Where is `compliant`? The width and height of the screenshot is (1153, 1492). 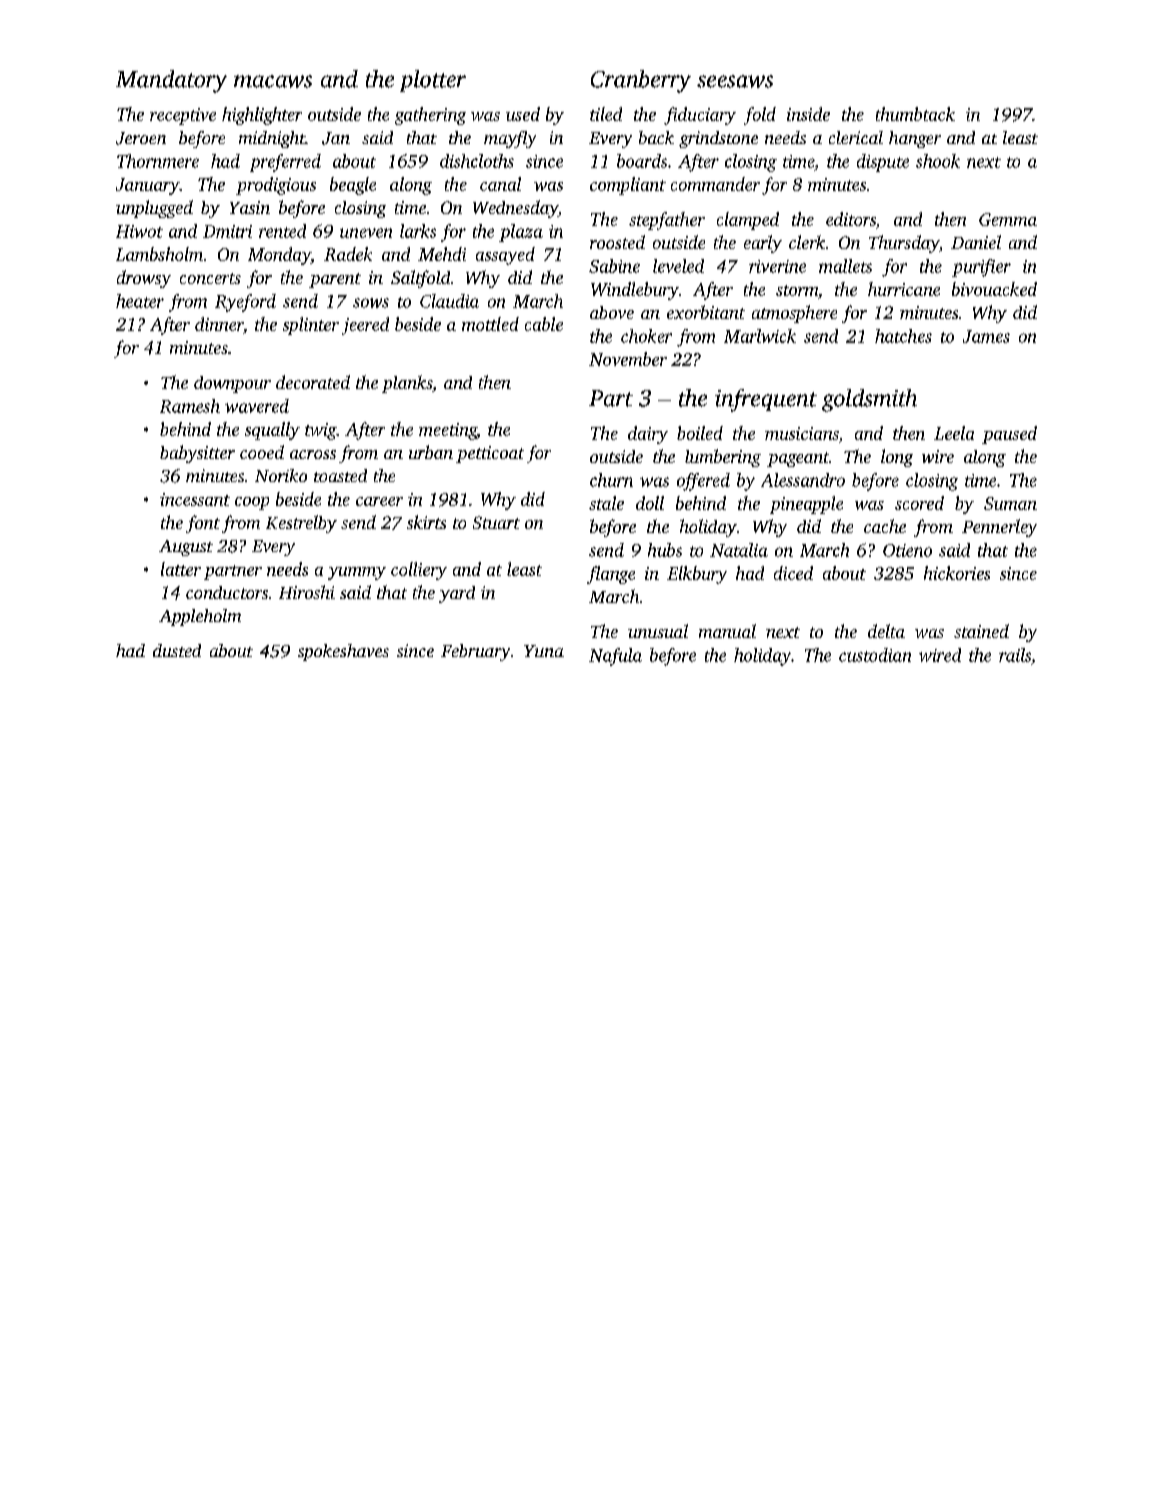 compliant is located at coordinates (628, 186).
